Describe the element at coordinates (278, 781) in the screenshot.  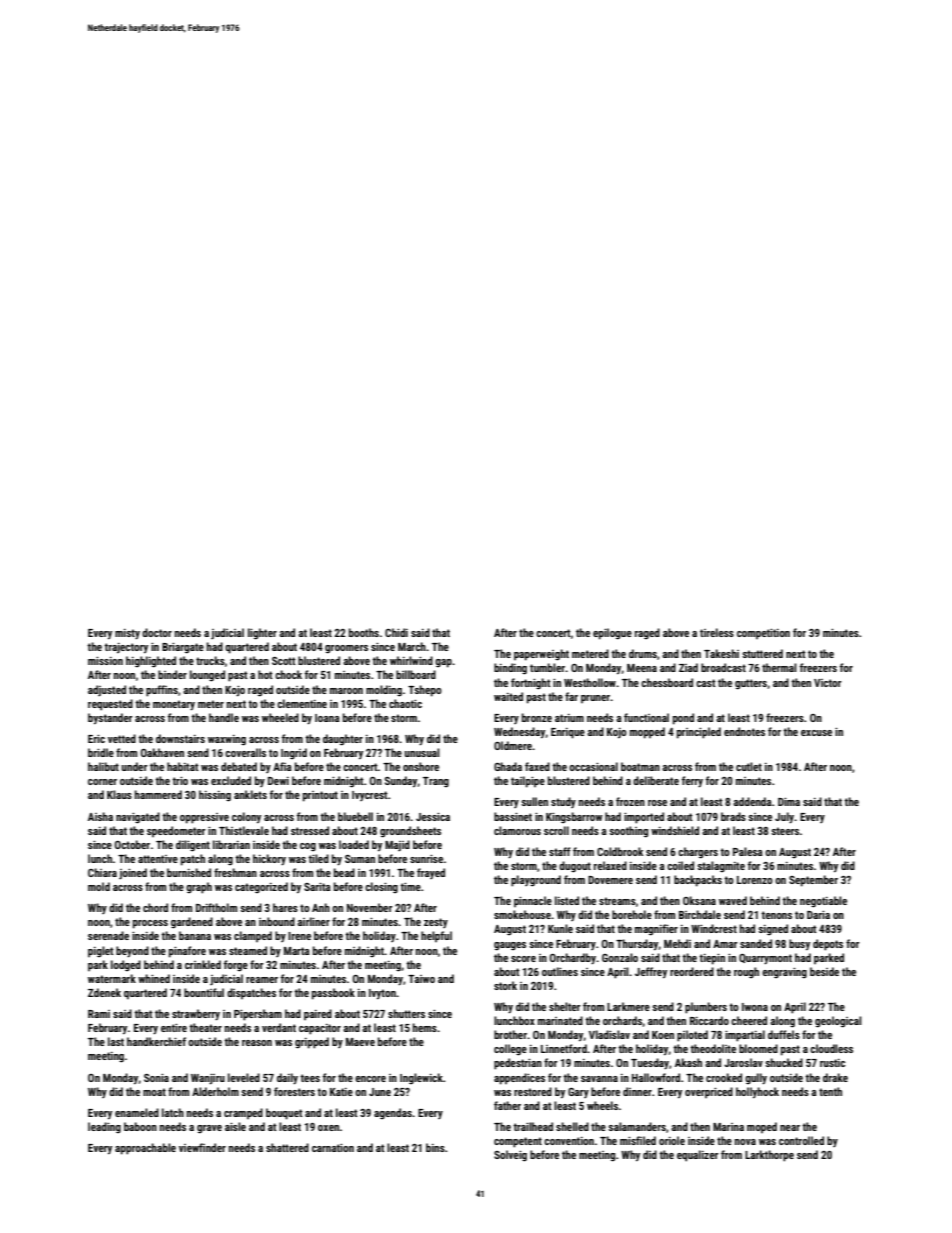
I see `Dewi` at that location.
